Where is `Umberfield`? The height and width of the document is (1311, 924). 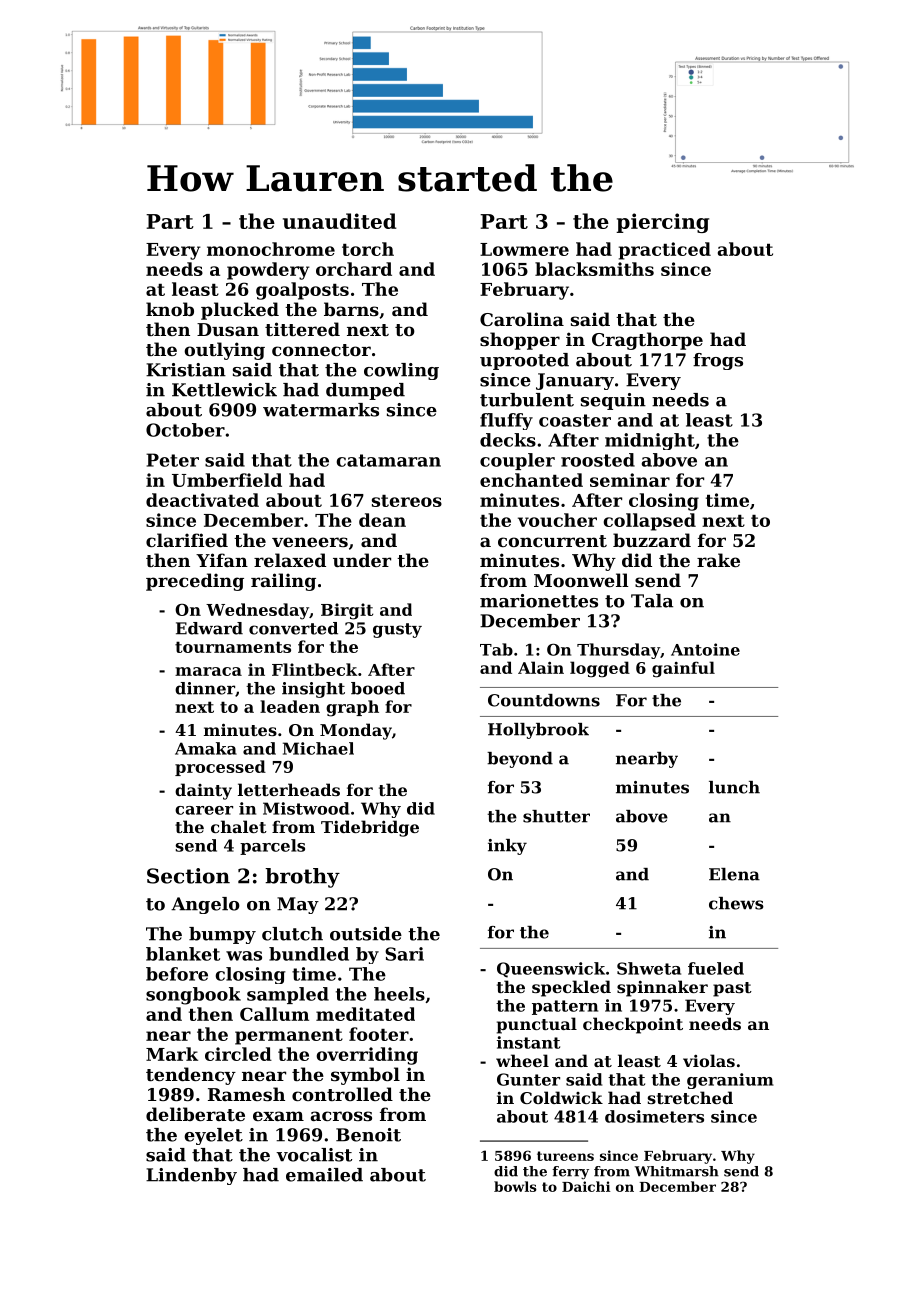
Umberfield is located at coordinates (227, 480).
